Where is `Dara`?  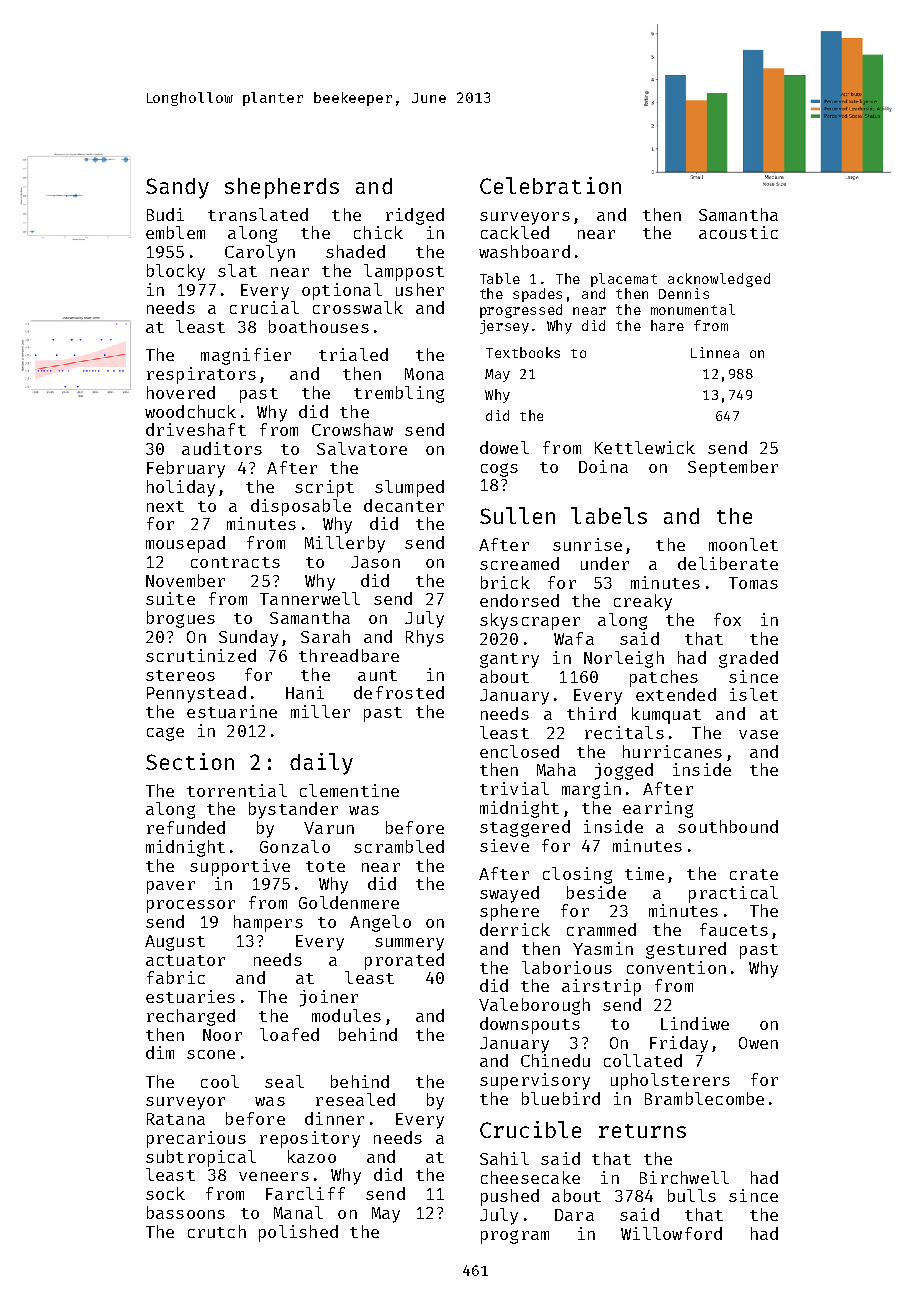 Dara is located at coordinates (574, 1215).
